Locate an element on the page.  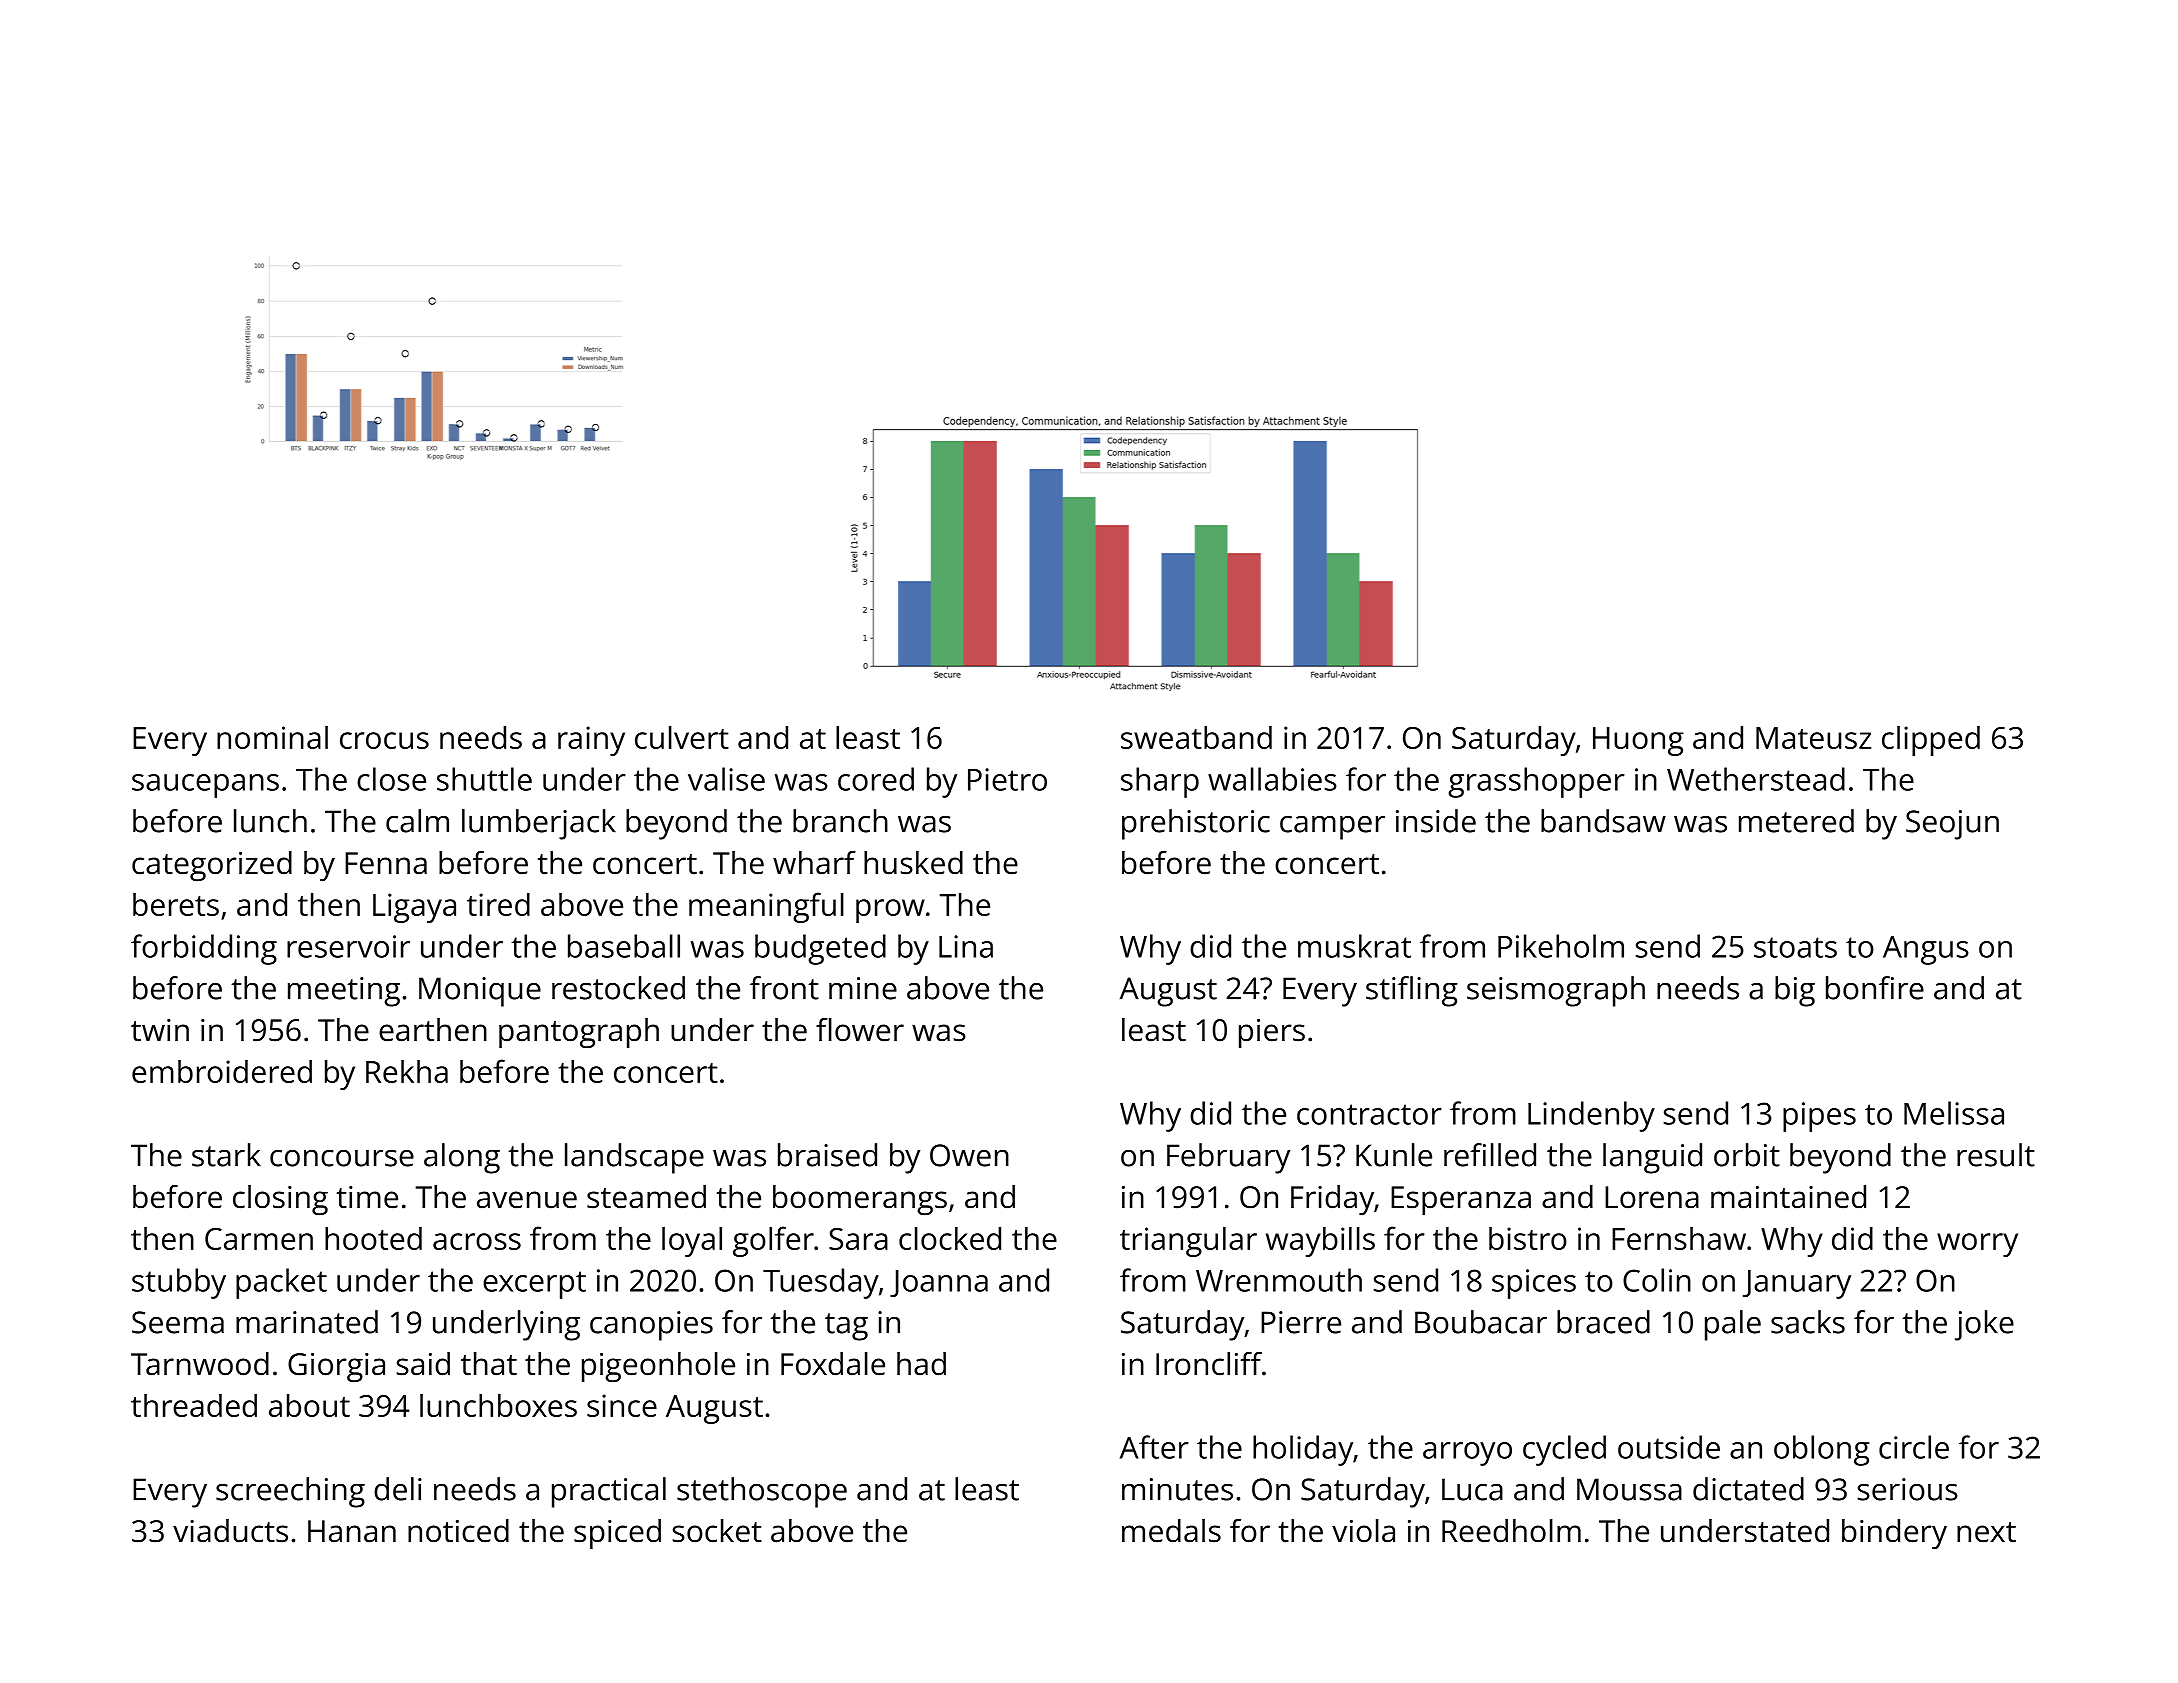
viaducts is located at coordinates (230, 1531).
